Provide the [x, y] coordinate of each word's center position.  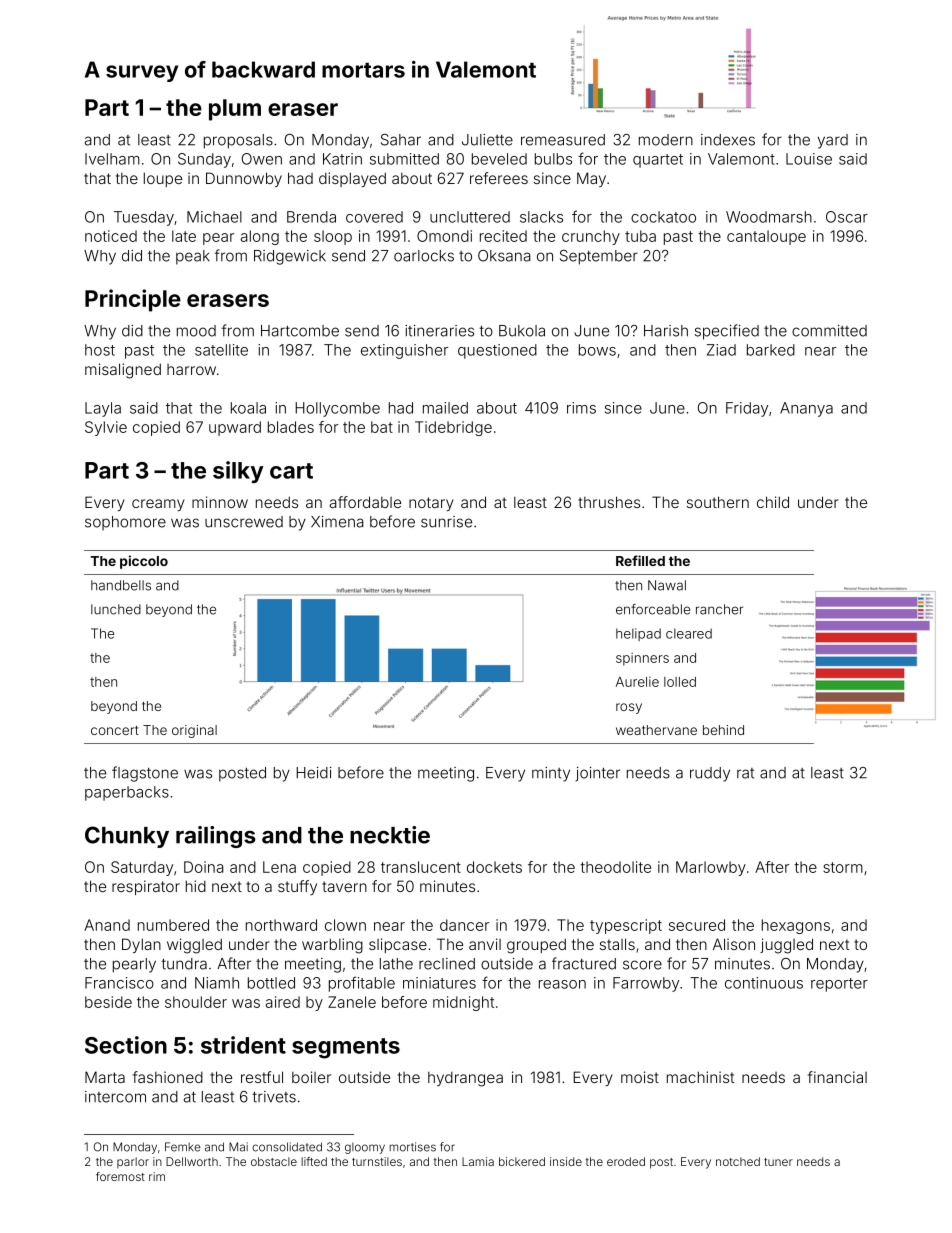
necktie [390, 835]
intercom [115, 1097]
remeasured [563, 140]
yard [833, 141]
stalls [617, 944]
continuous [764, 983]
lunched [116, 609]
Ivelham [112, 159]
